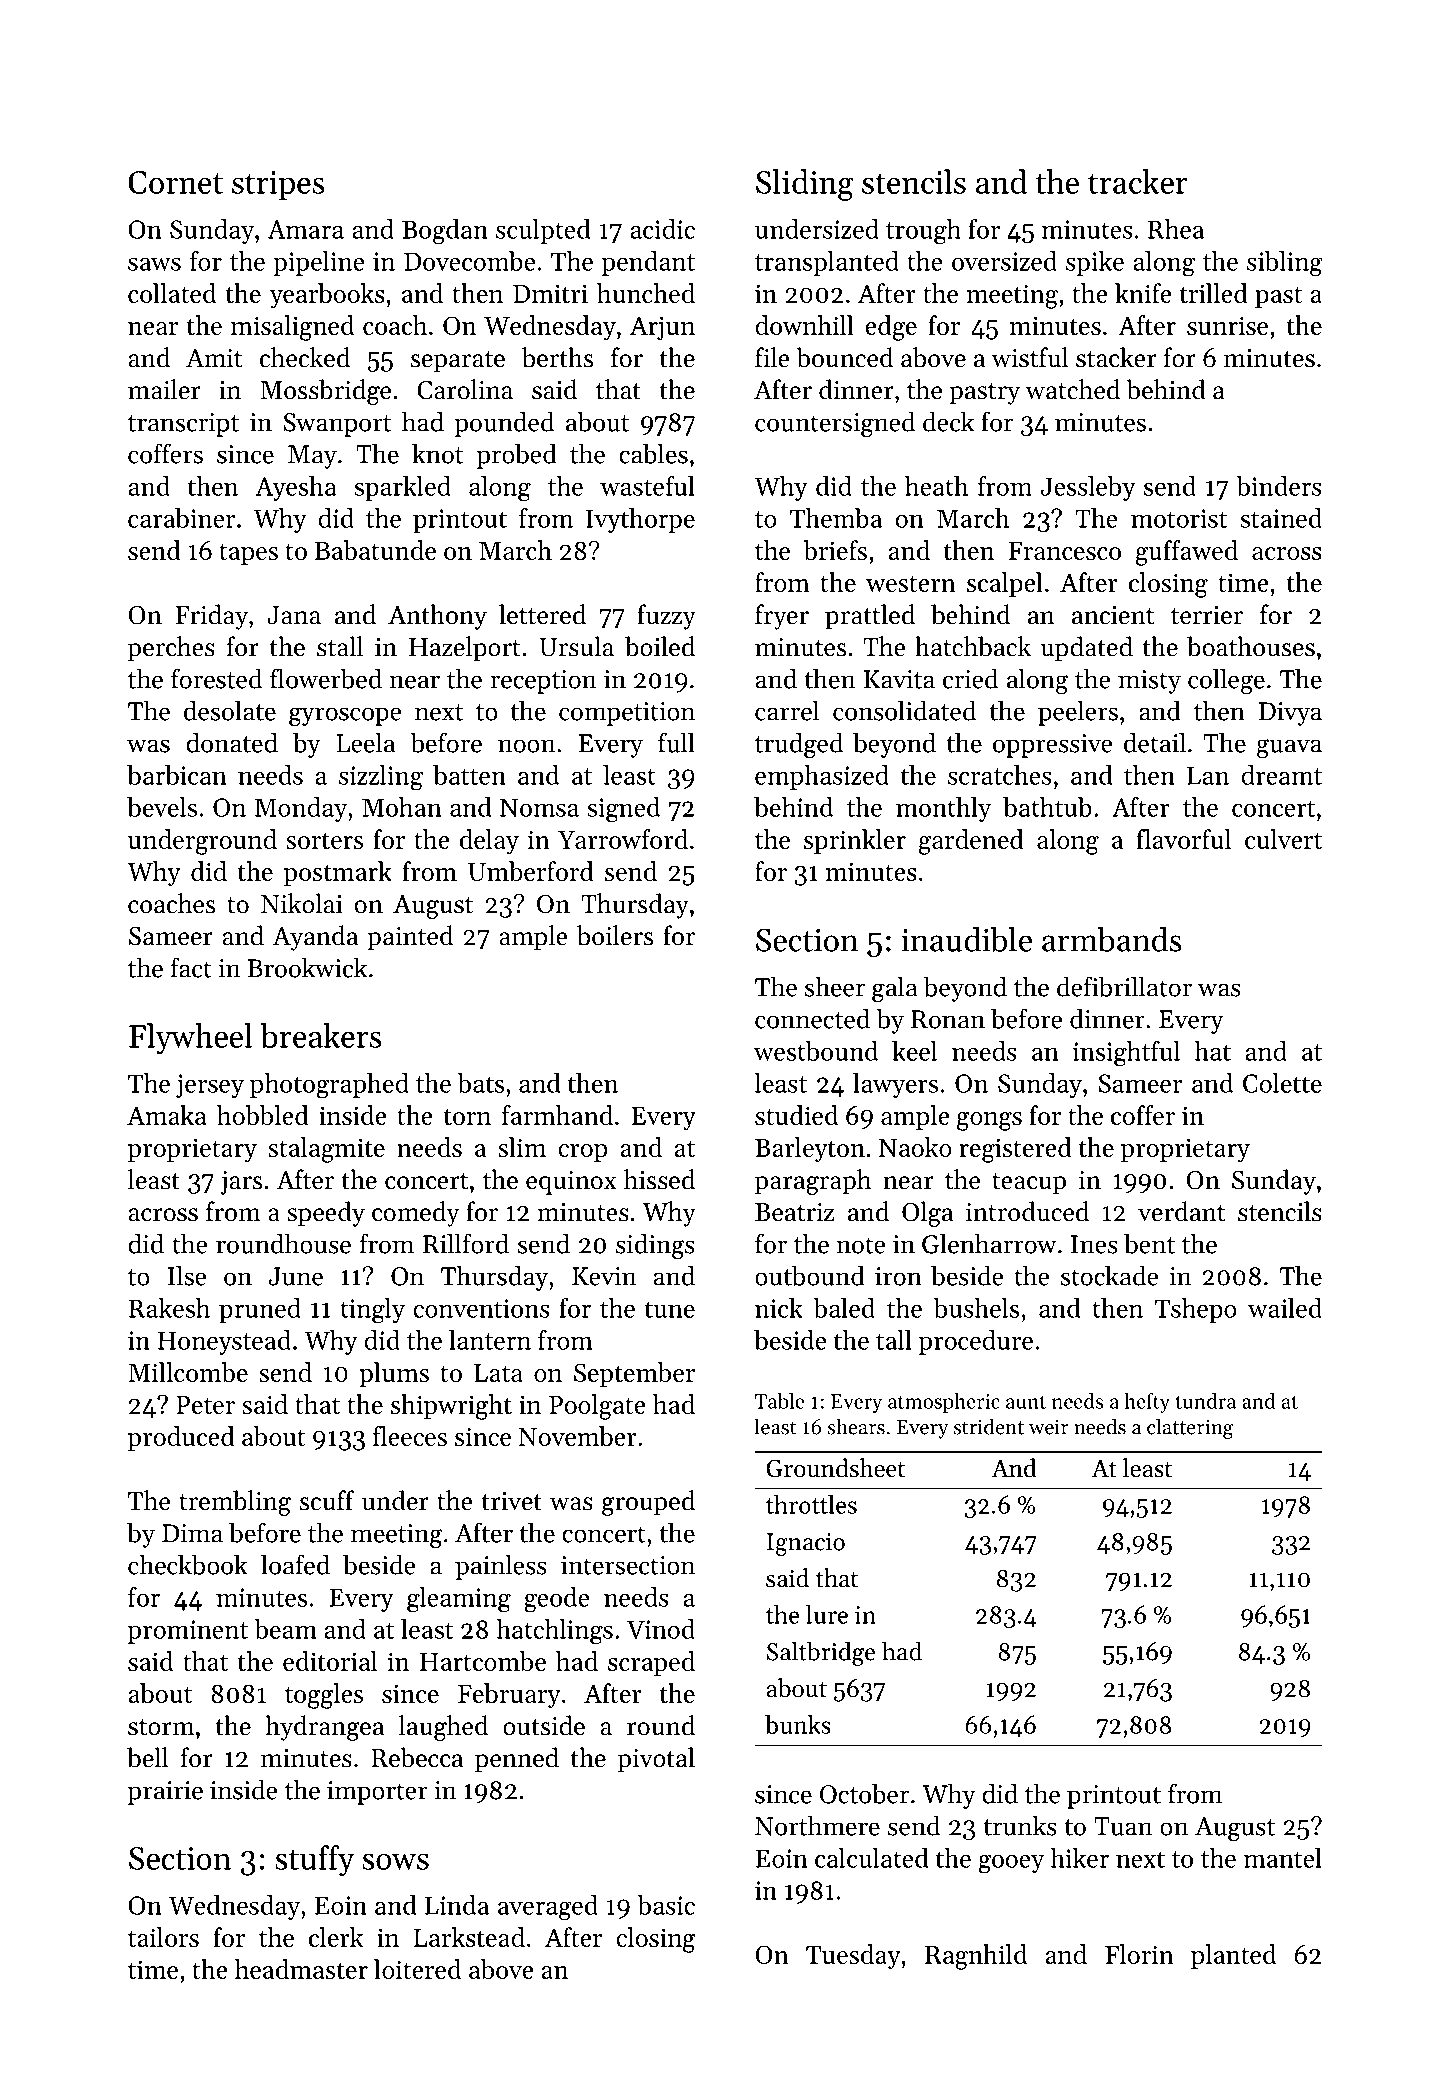  What do you see at coordinates (177, 775) in the document?
I see `barbican` at bounding box center [177, 775].
